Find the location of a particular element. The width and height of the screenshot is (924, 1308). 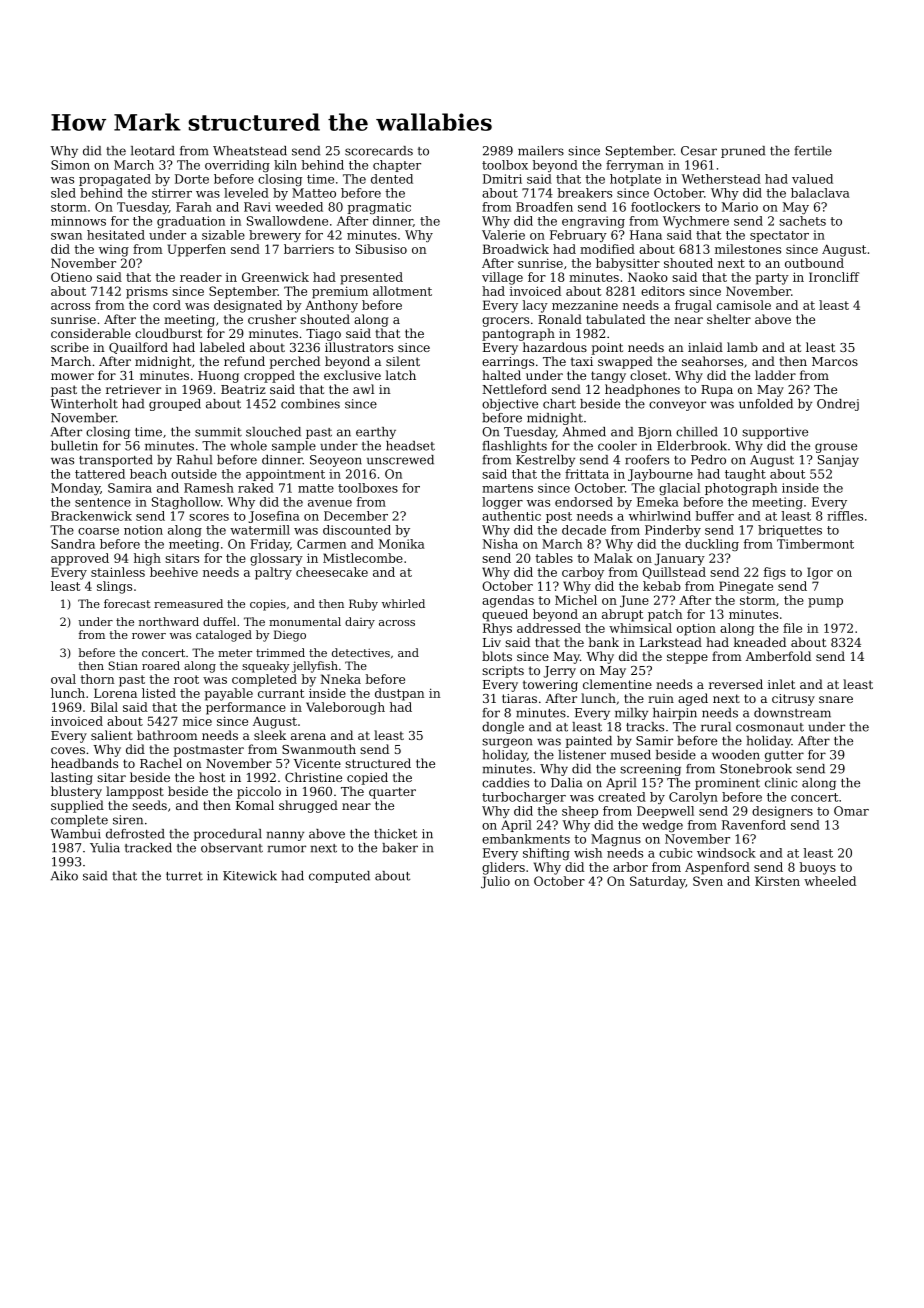

closet is located at coordinates (648, 375).
